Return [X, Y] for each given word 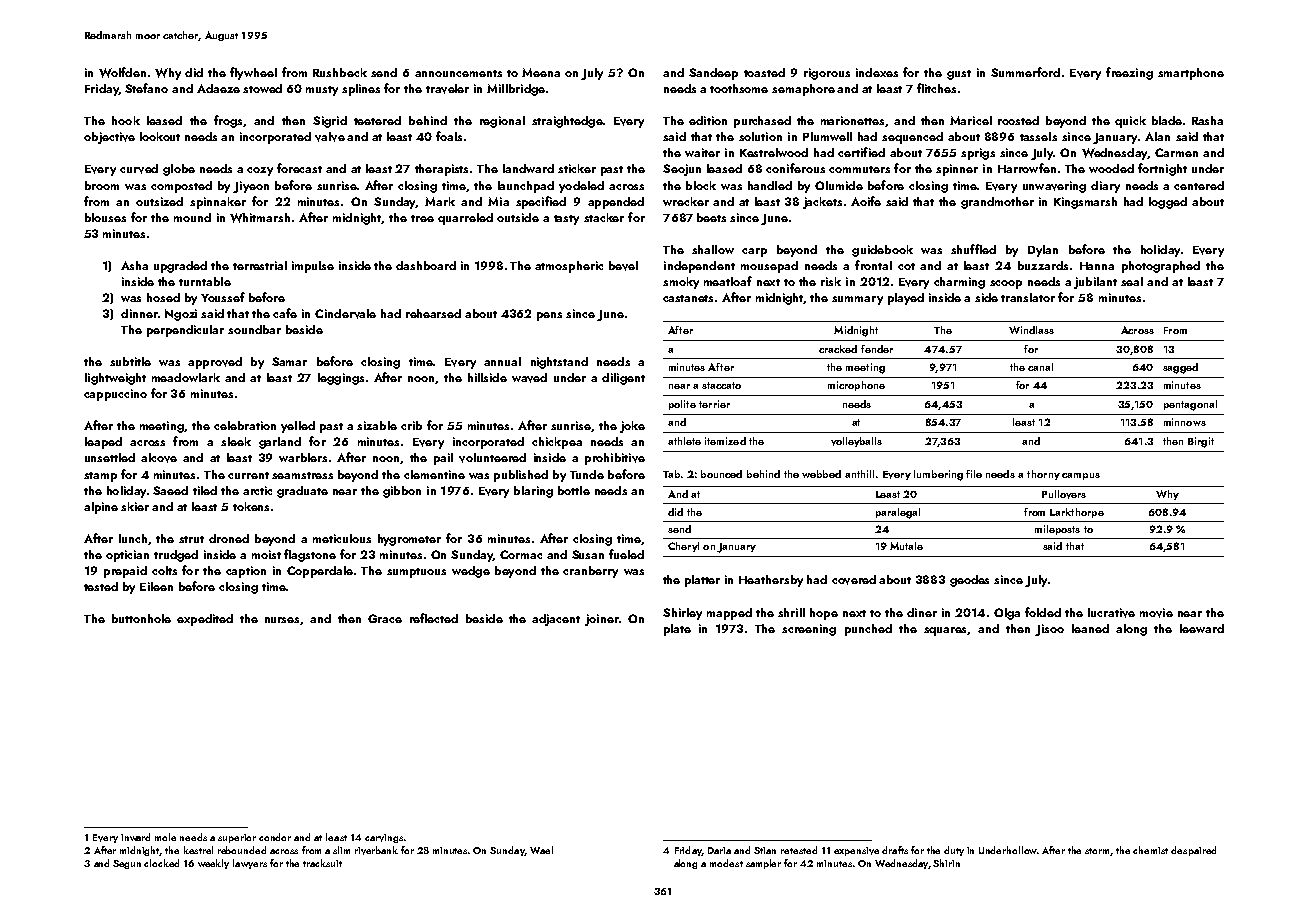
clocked [161, 863]
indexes [877, 72]
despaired [1193, 851]
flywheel [253, 73]
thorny [1043, 475]
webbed [821, 474]
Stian [765, 850]
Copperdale [320, 572]
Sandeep [713, 74]
